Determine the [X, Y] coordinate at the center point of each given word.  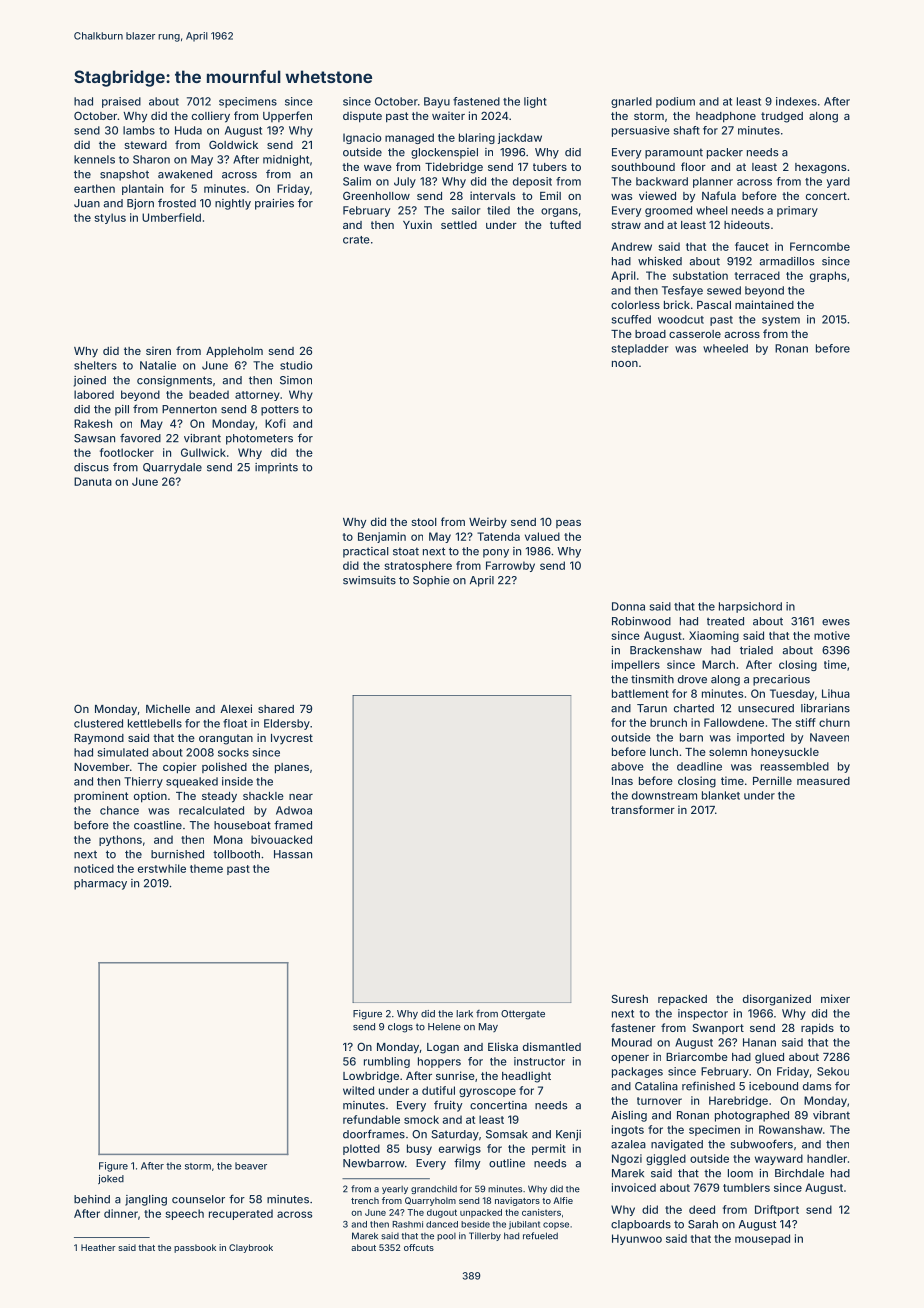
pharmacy [100, 884]
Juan [87, 203]
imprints [276, 468]
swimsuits [369, 580]
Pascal [714, 305]
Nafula [719, 195]
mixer [835, 998]
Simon [296, 380]
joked [111, 1179]
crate [356, 240]
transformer [643, 809]
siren [158, 350]
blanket [721, 795]
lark [464, 1014]
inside [237, 781]
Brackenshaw [666, 650]
